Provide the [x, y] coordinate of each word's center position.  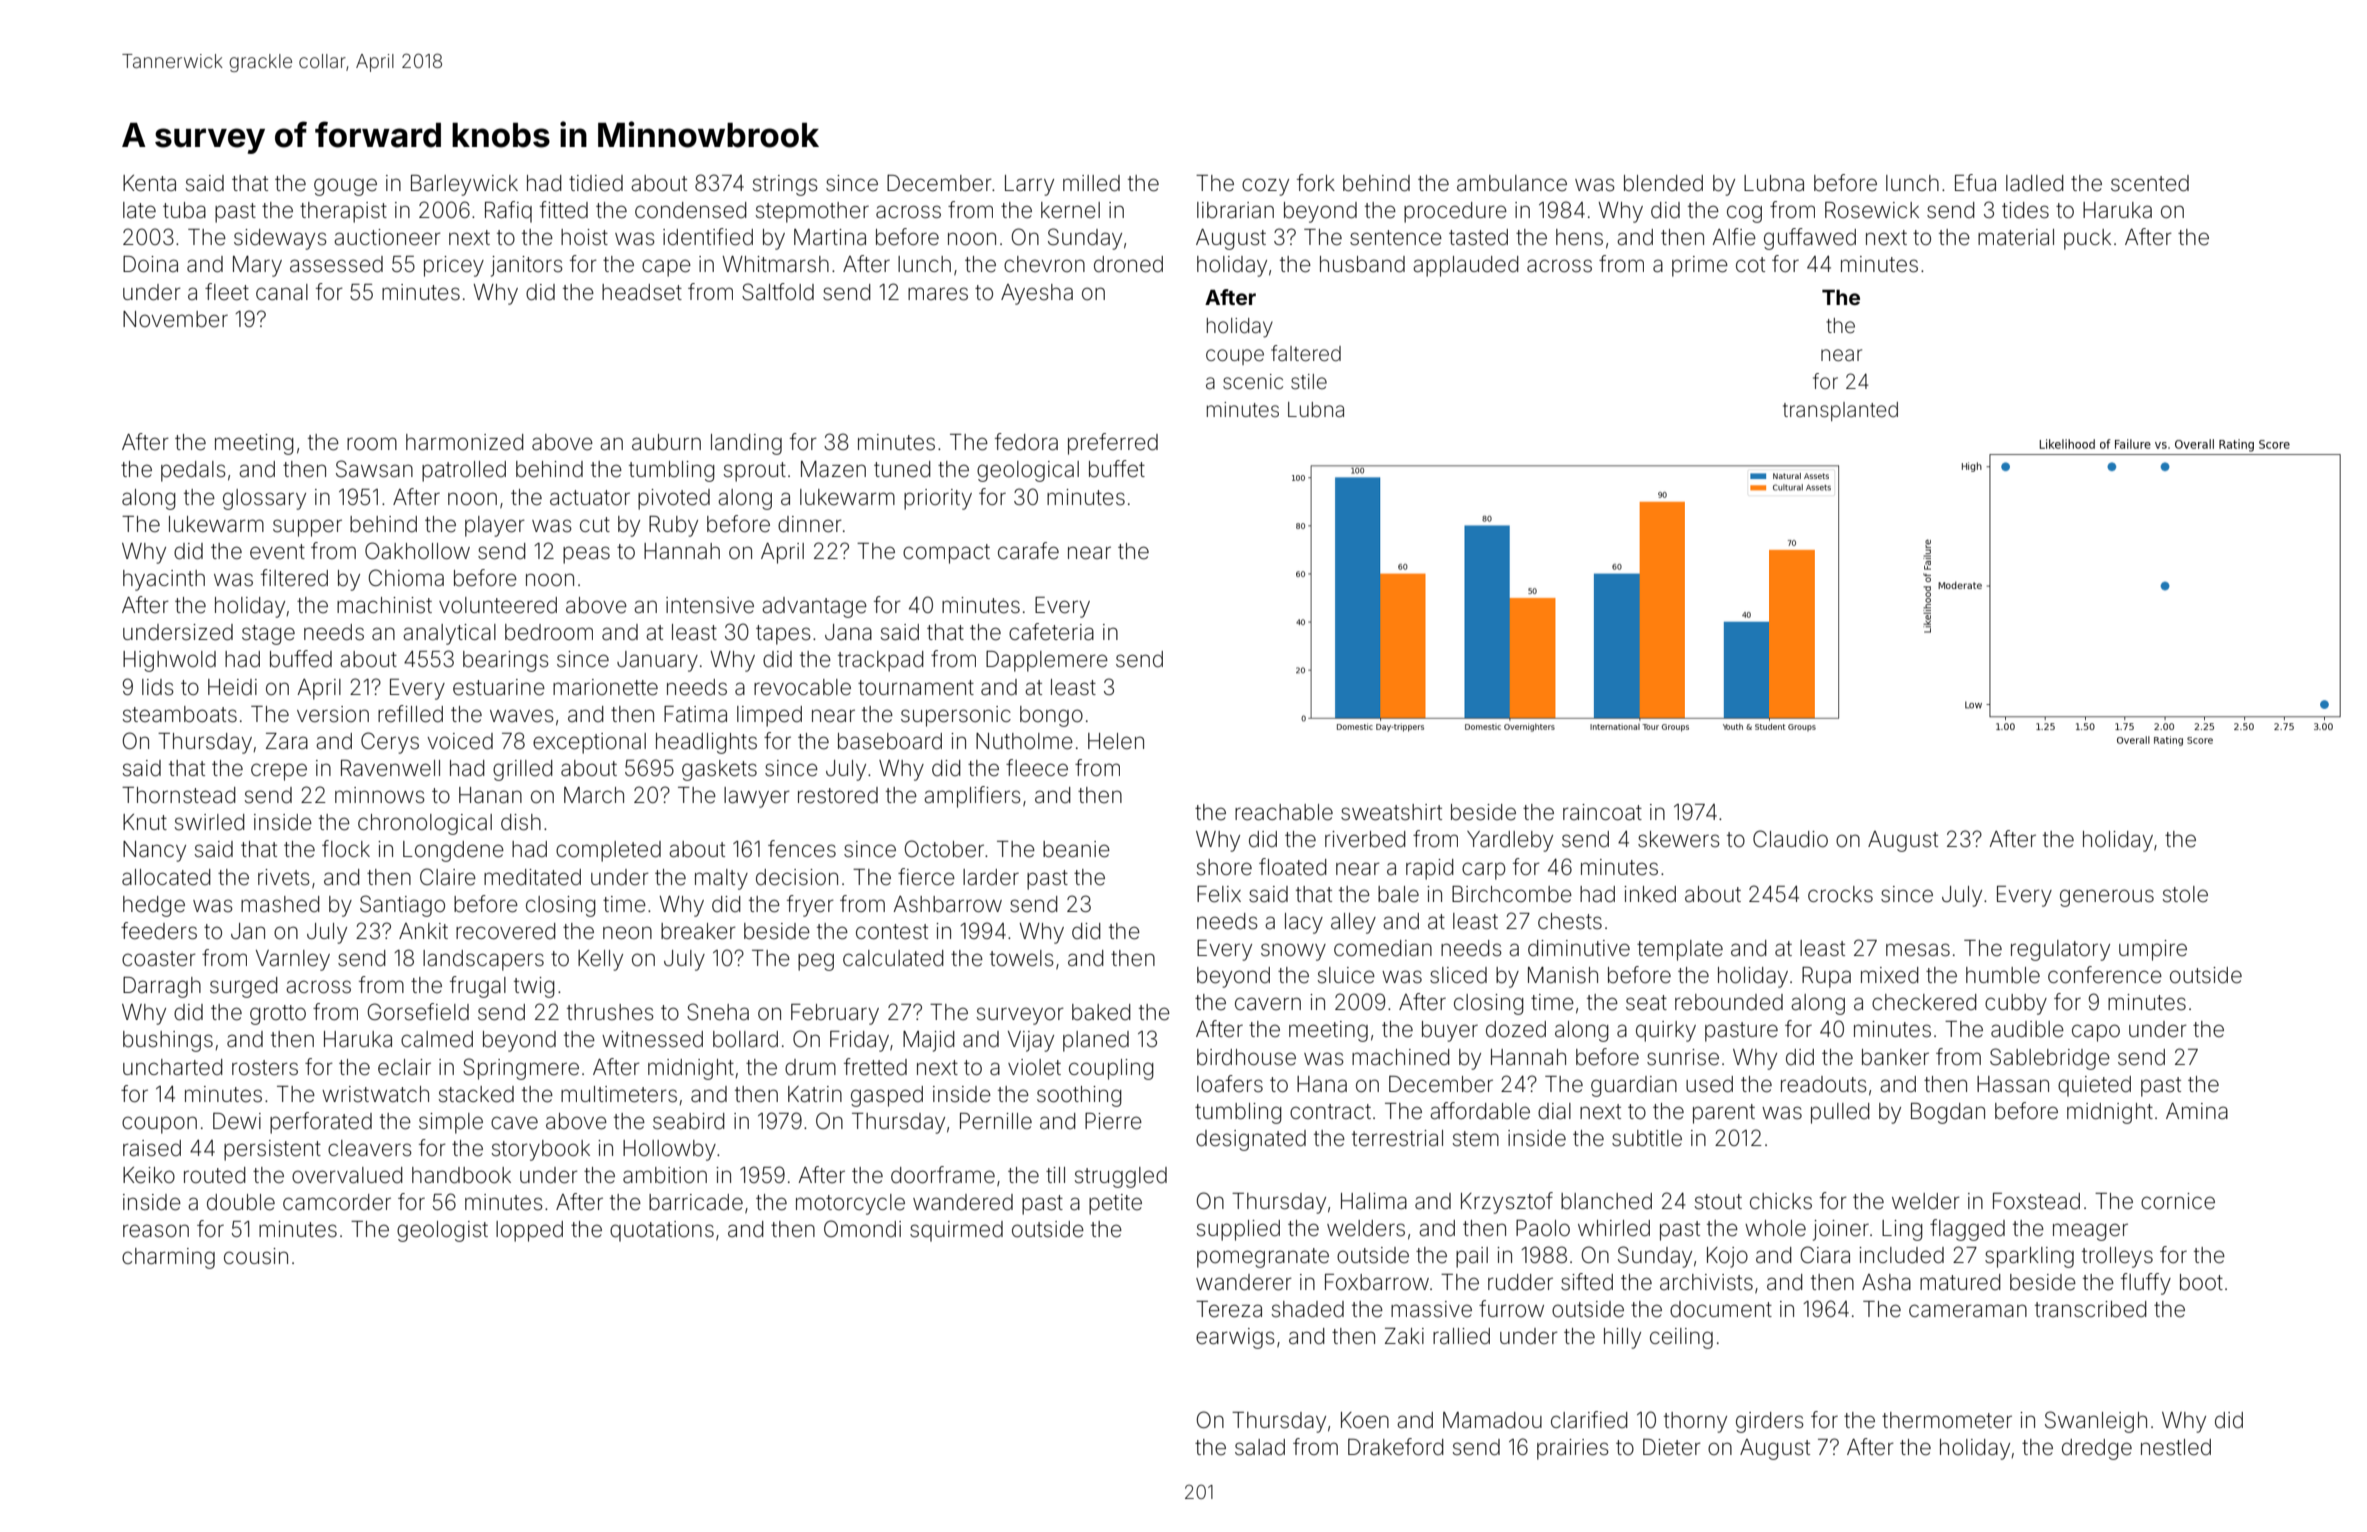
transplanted [1840, 411]
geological [1028, 471]
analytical [449, 634]
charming [168, 1258]
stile [1309, 381]
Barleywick [464, 185]
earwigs [1235, 1338]
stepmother [812, 212]
